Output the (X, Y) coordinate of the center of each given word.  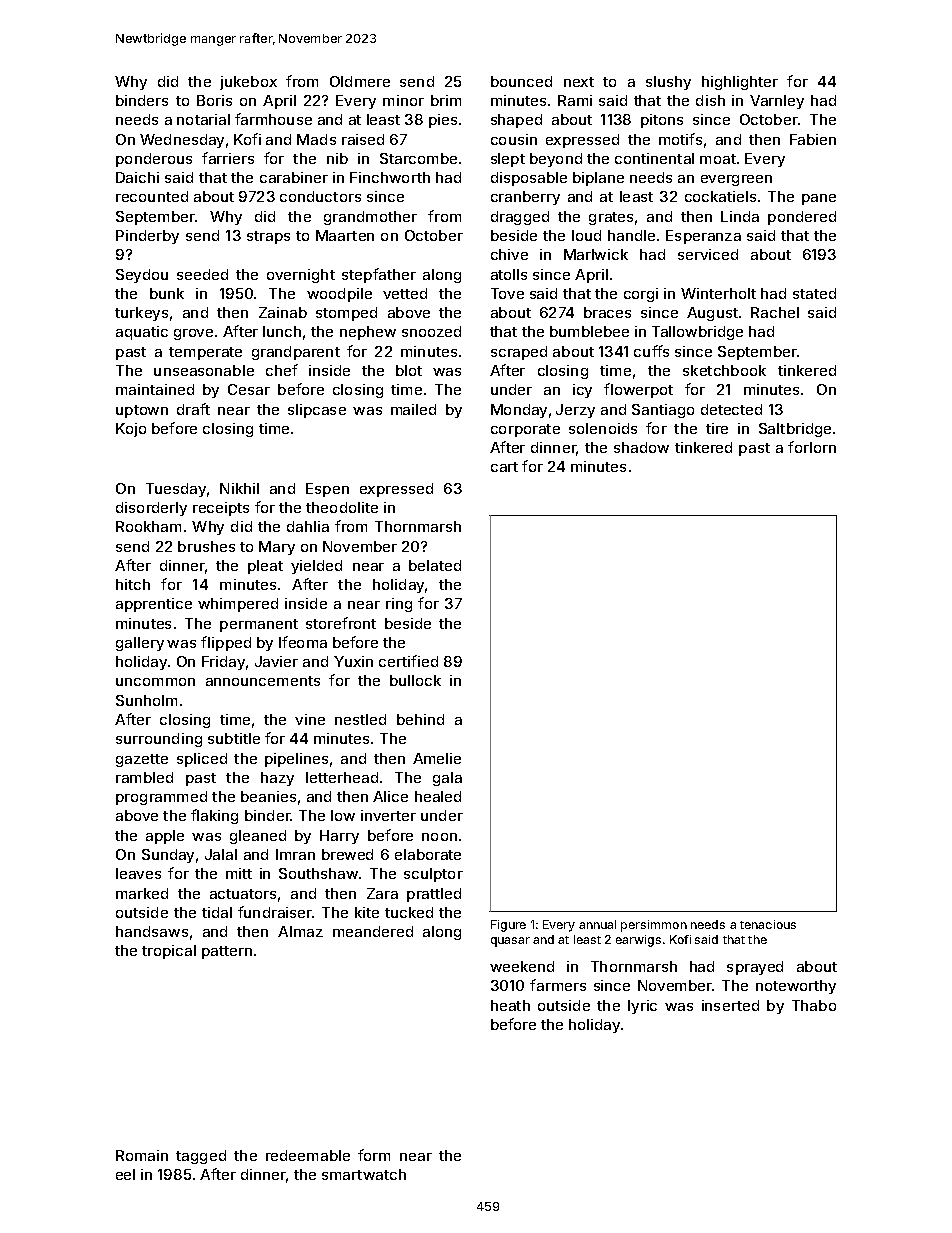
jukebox (248, 83)
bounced (521, 81)
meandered (373, 931)
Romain (142, 1155)
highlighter (740, 83)
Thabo (814, 1005)
